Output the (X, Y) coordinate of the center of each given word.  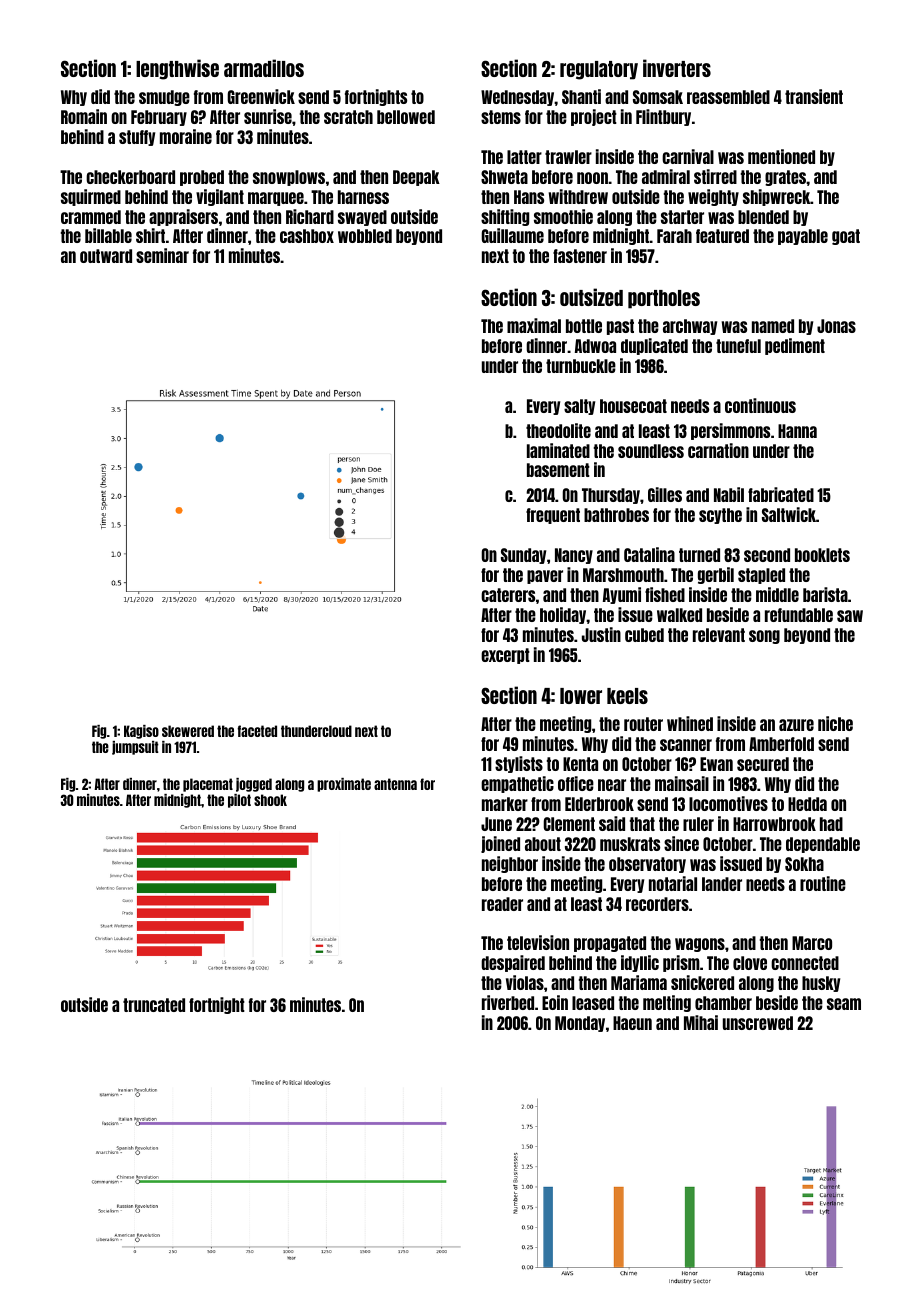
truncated (154, 1005)
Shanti (581, 96)
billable (108, 235)
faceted (257, 731)
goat (846, 237)
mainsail (682, 783)
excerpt (505, 656)
